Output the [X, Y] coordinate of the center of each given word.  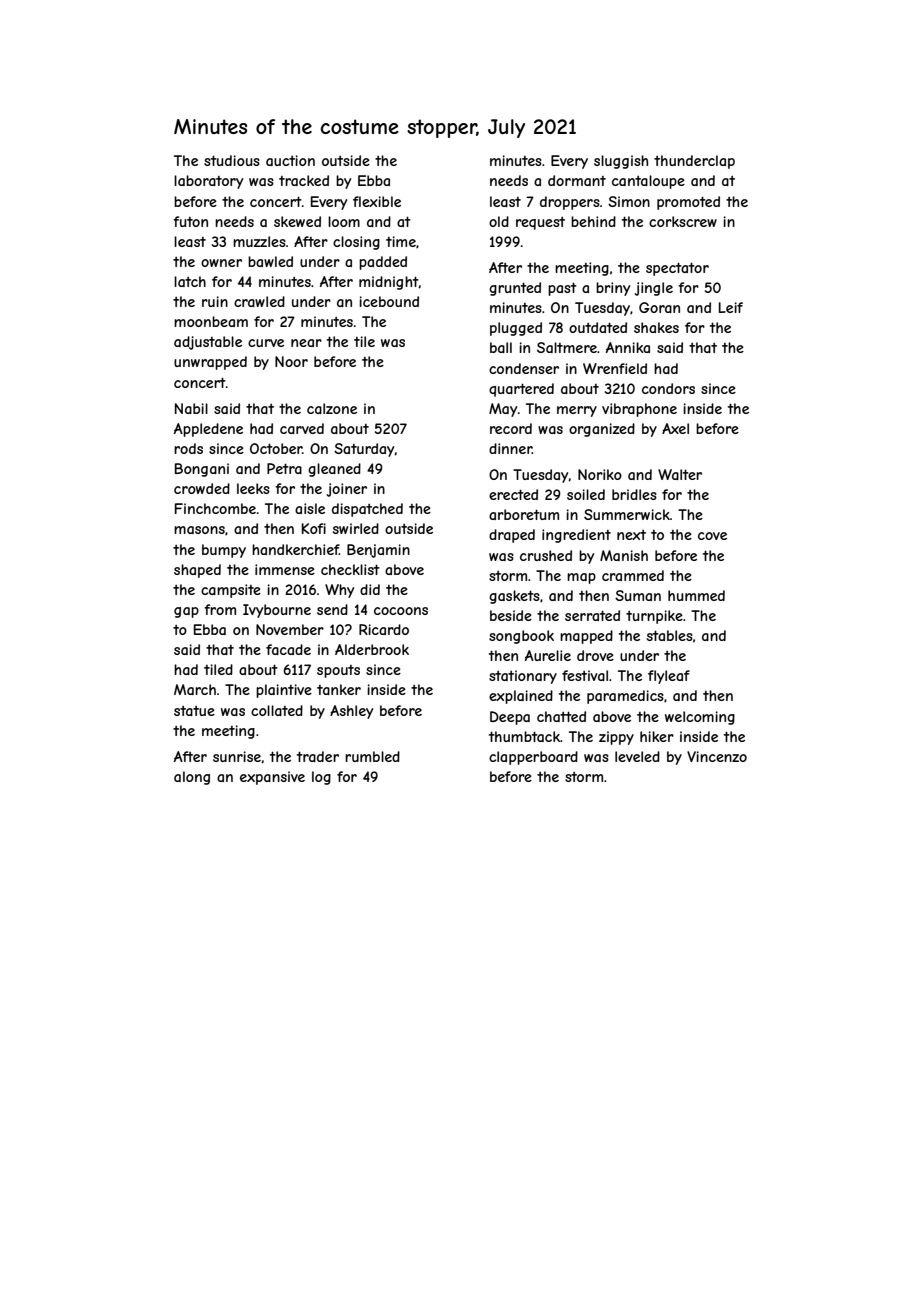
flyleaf [669, 677]
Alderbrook [372, 649]
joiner [347, 490]
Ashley [351, 712]
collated [277, 710]
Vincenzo [717, 756]
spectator [677, 269]
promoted [688, 203]
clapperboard [533, 758]
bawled [270, 261]
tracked [304, 180]
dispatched [367, 510]
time [401, 241]
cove [712, 536]
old [499, 221]
